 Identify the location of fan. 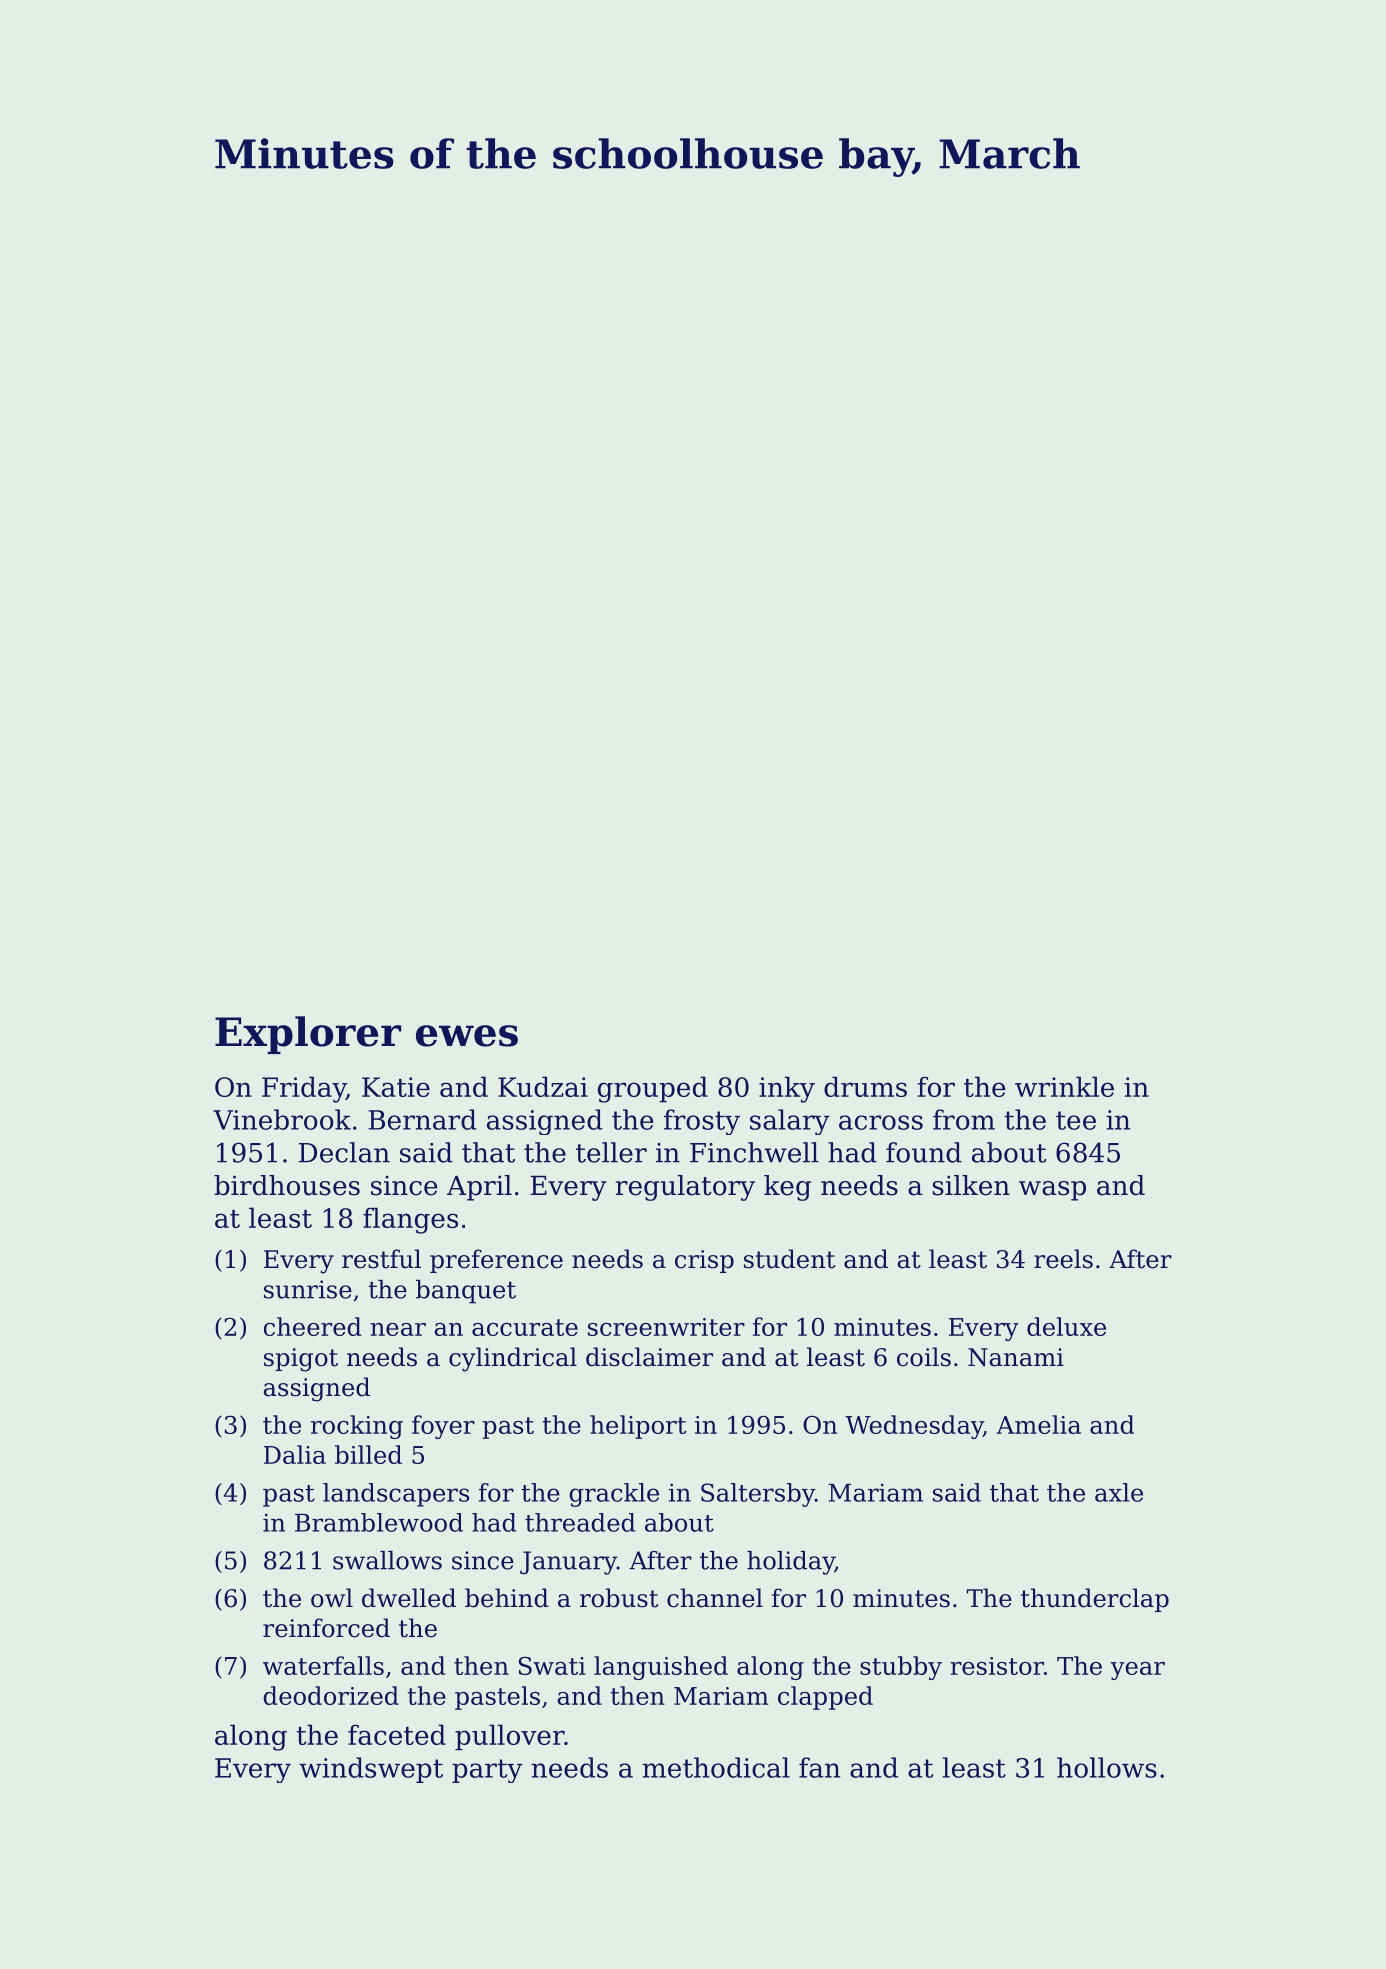
(819, 1767).
